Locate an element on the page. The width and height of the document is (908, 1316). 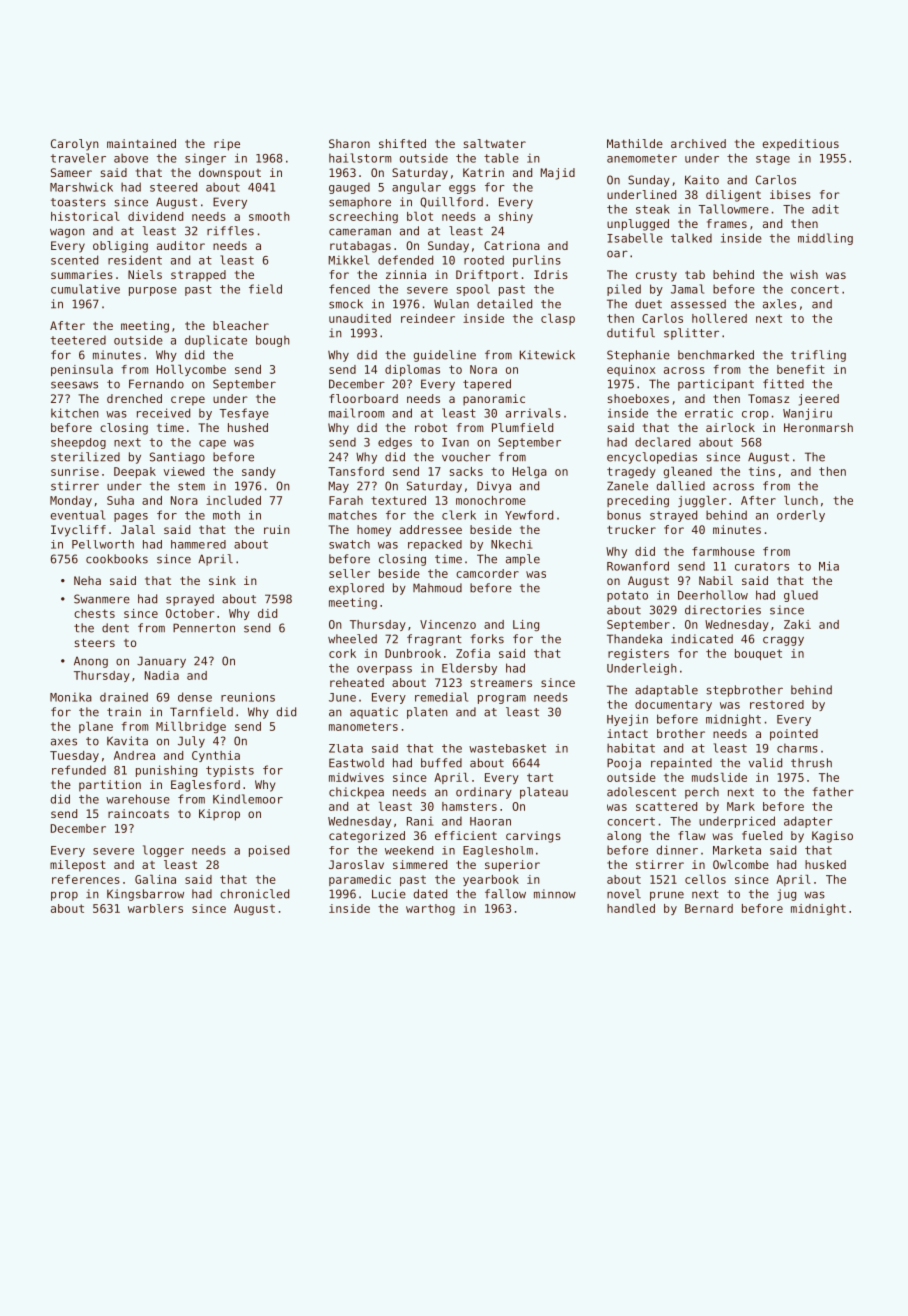
declared is located at coordinates (662, 442).
